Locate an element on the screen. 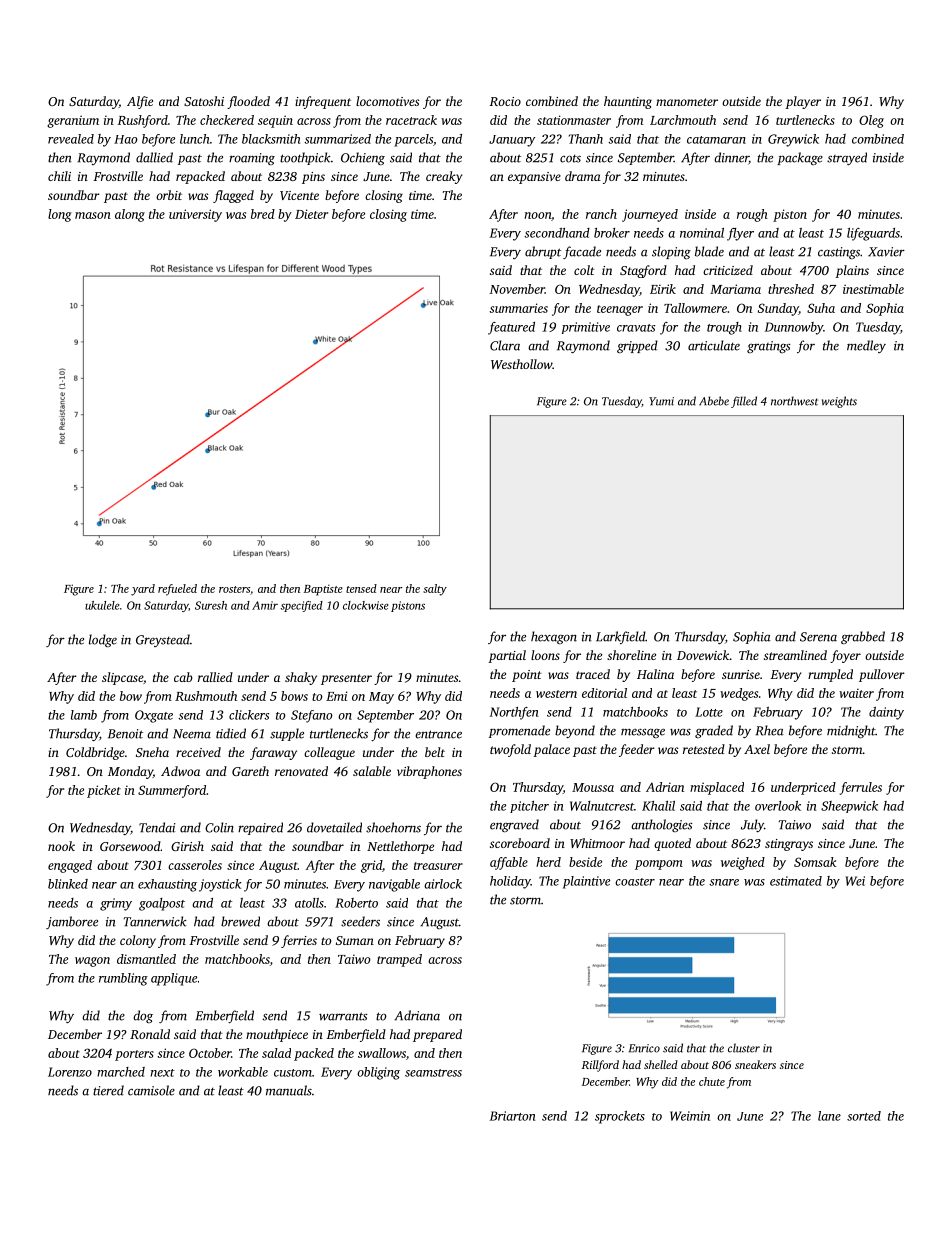  rosters is located at coordinates (234, 589).
